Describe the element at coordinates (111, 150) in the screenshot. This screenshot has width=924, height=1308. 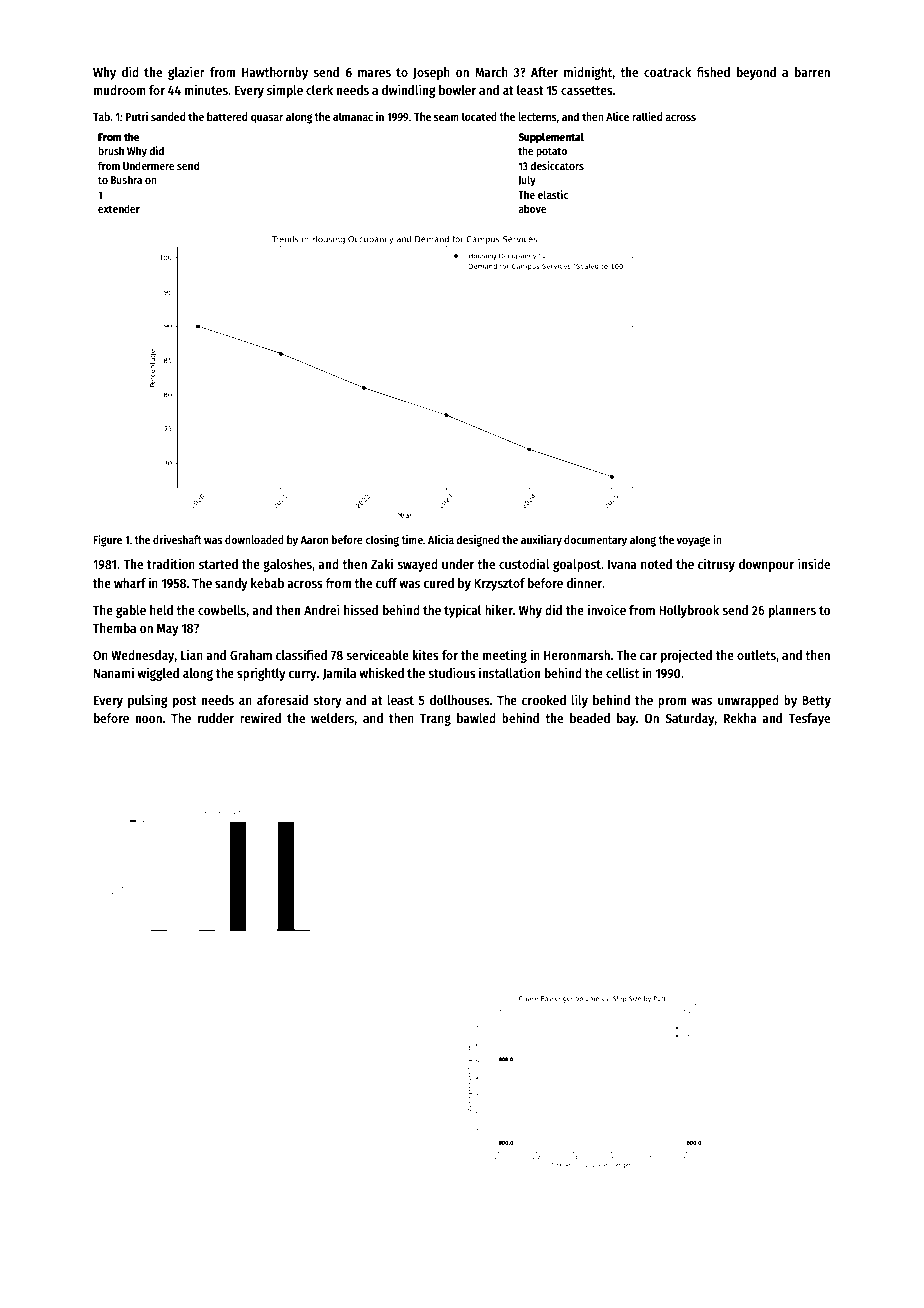
I see `brush` at that location.
